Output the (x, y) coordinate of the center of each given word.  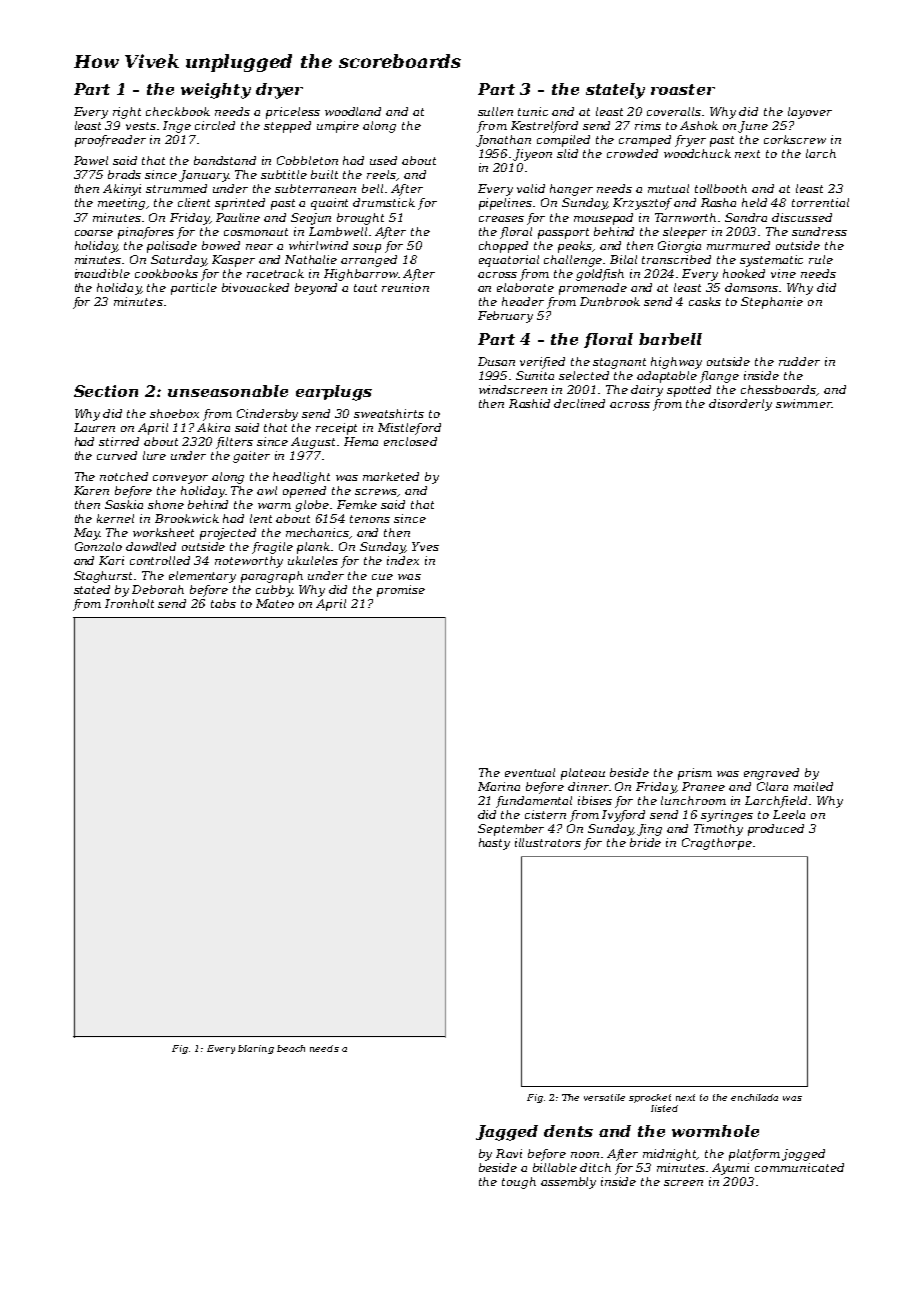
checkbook (178, 111)
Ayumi (730, 1169)
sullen (495, 111)
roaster (683, 89)
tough (519, 1183)
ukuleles (313, 560)
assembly (568, 1183)
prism (695, 774)
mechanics (318, 533)
